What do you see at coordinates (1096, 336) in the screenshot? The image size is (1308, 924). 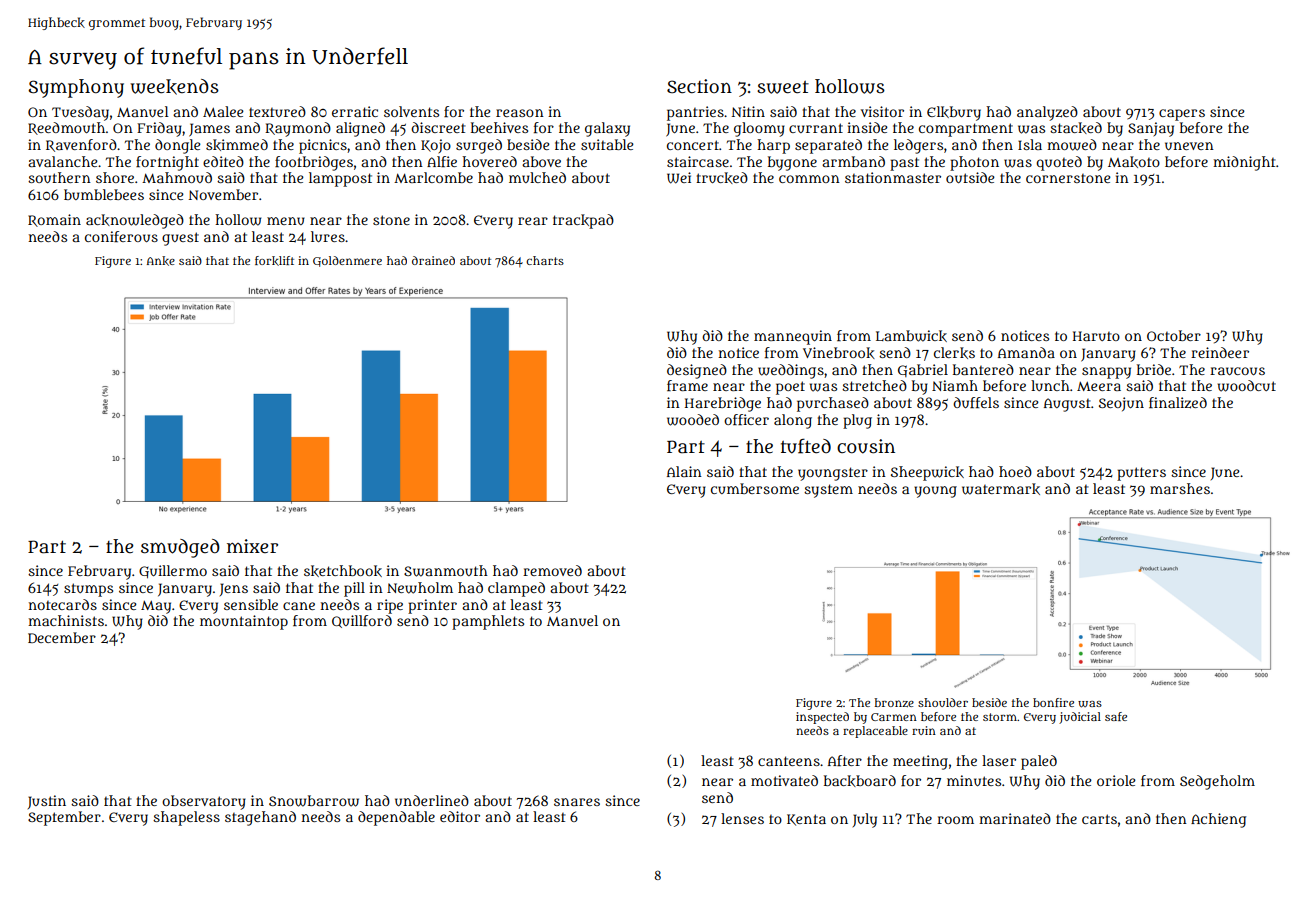 I see `Haruto` at bounding box center [1096, 336].
